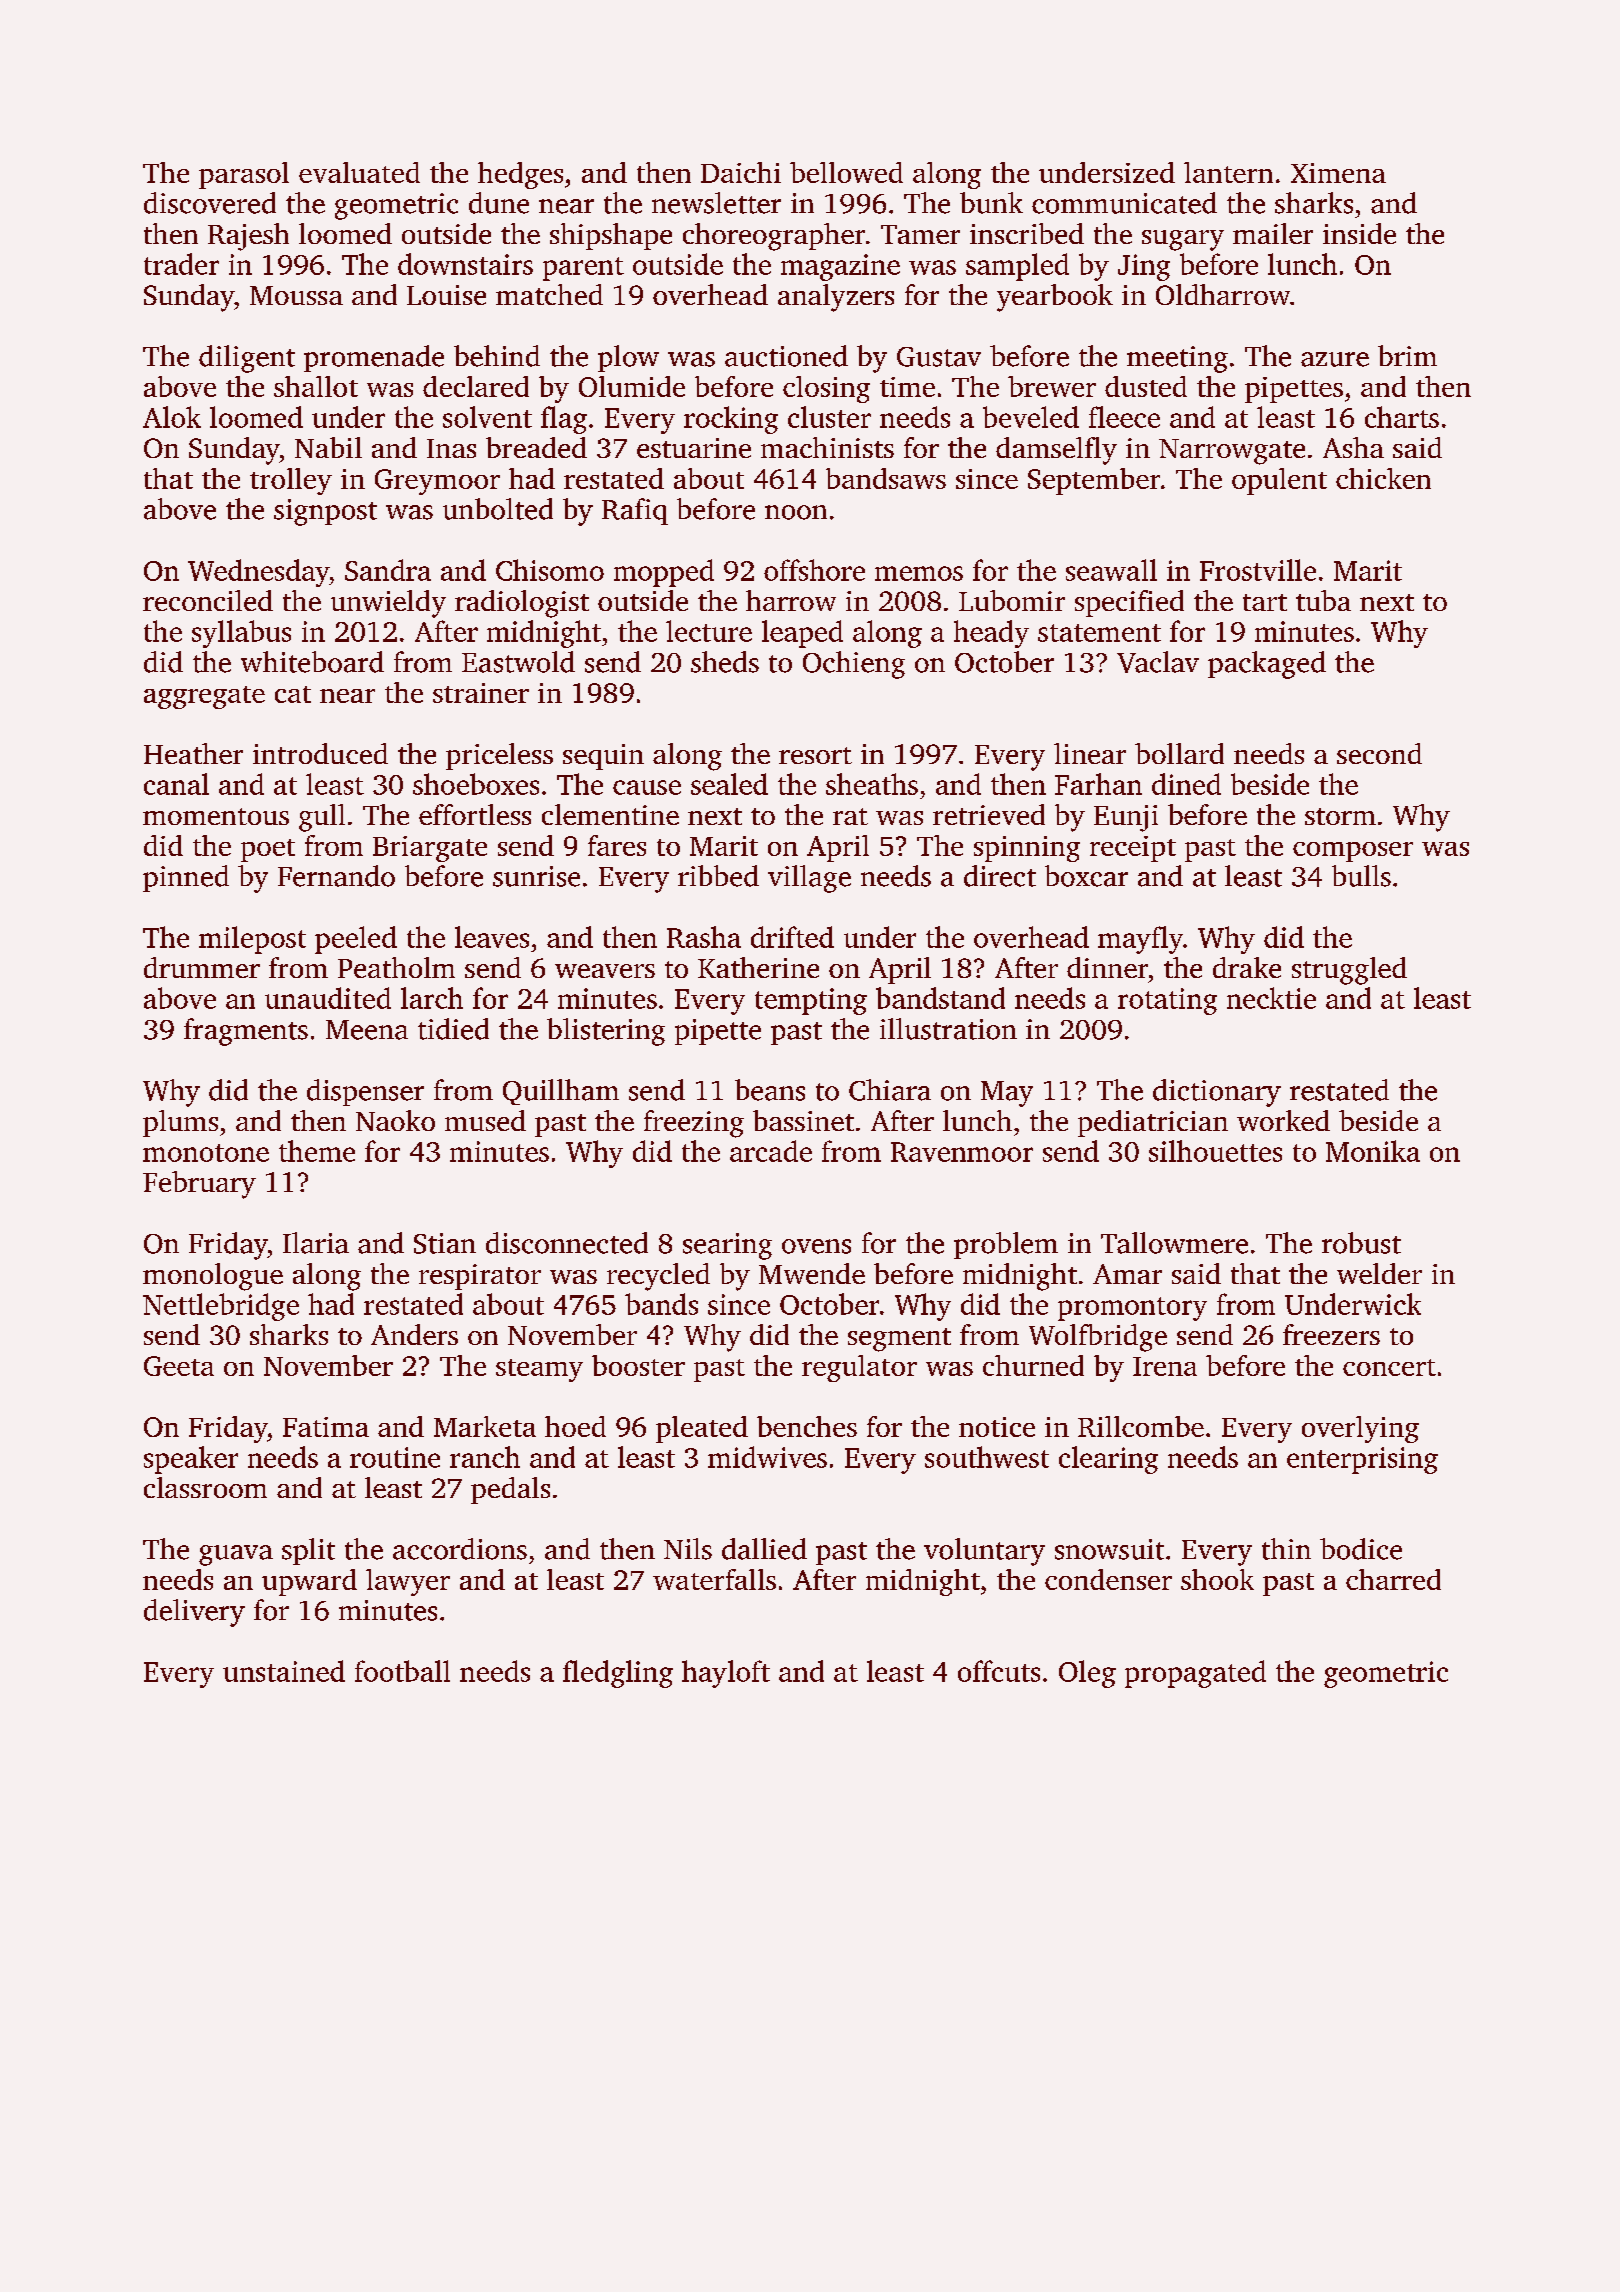 The image size is (1620, 2292). Describe the element at coordinates (395, 1457) in the screenshot. I see `routine` at that location.
